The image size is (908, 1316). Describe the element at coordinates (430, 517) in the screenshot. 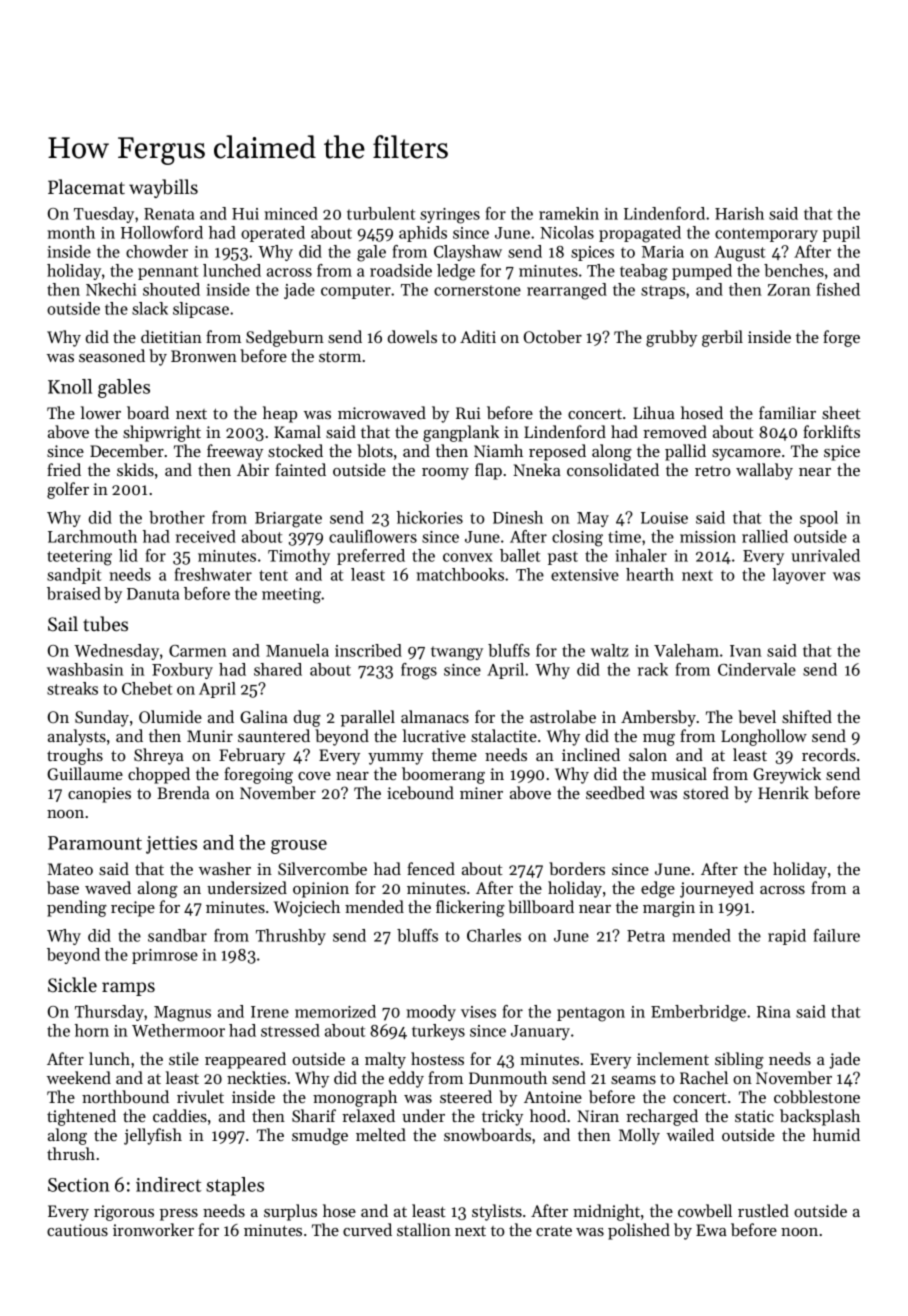

I see `hickories` at that location.
